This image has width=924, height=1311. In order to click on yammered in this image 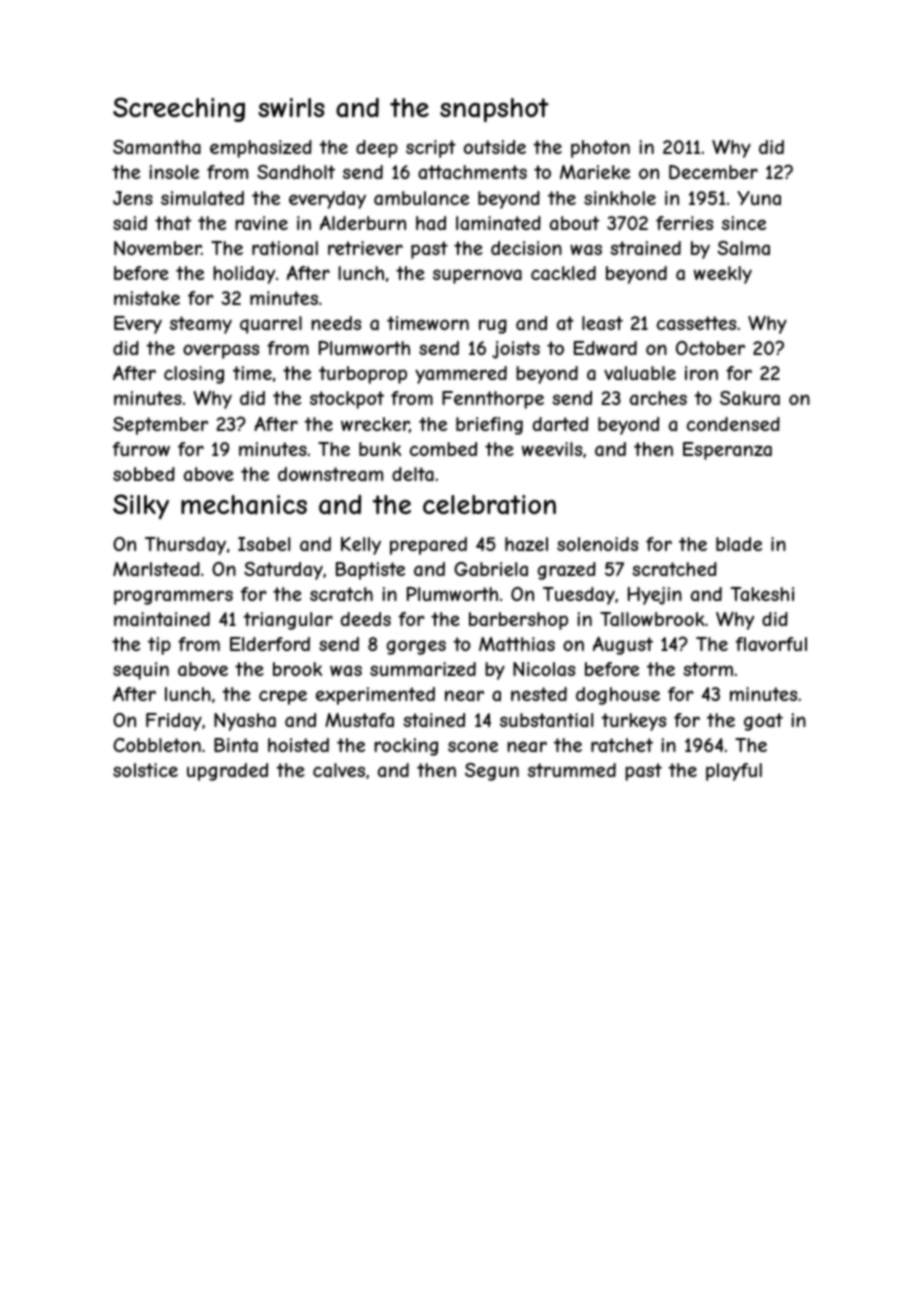, I will do `click(461, 375)`.
